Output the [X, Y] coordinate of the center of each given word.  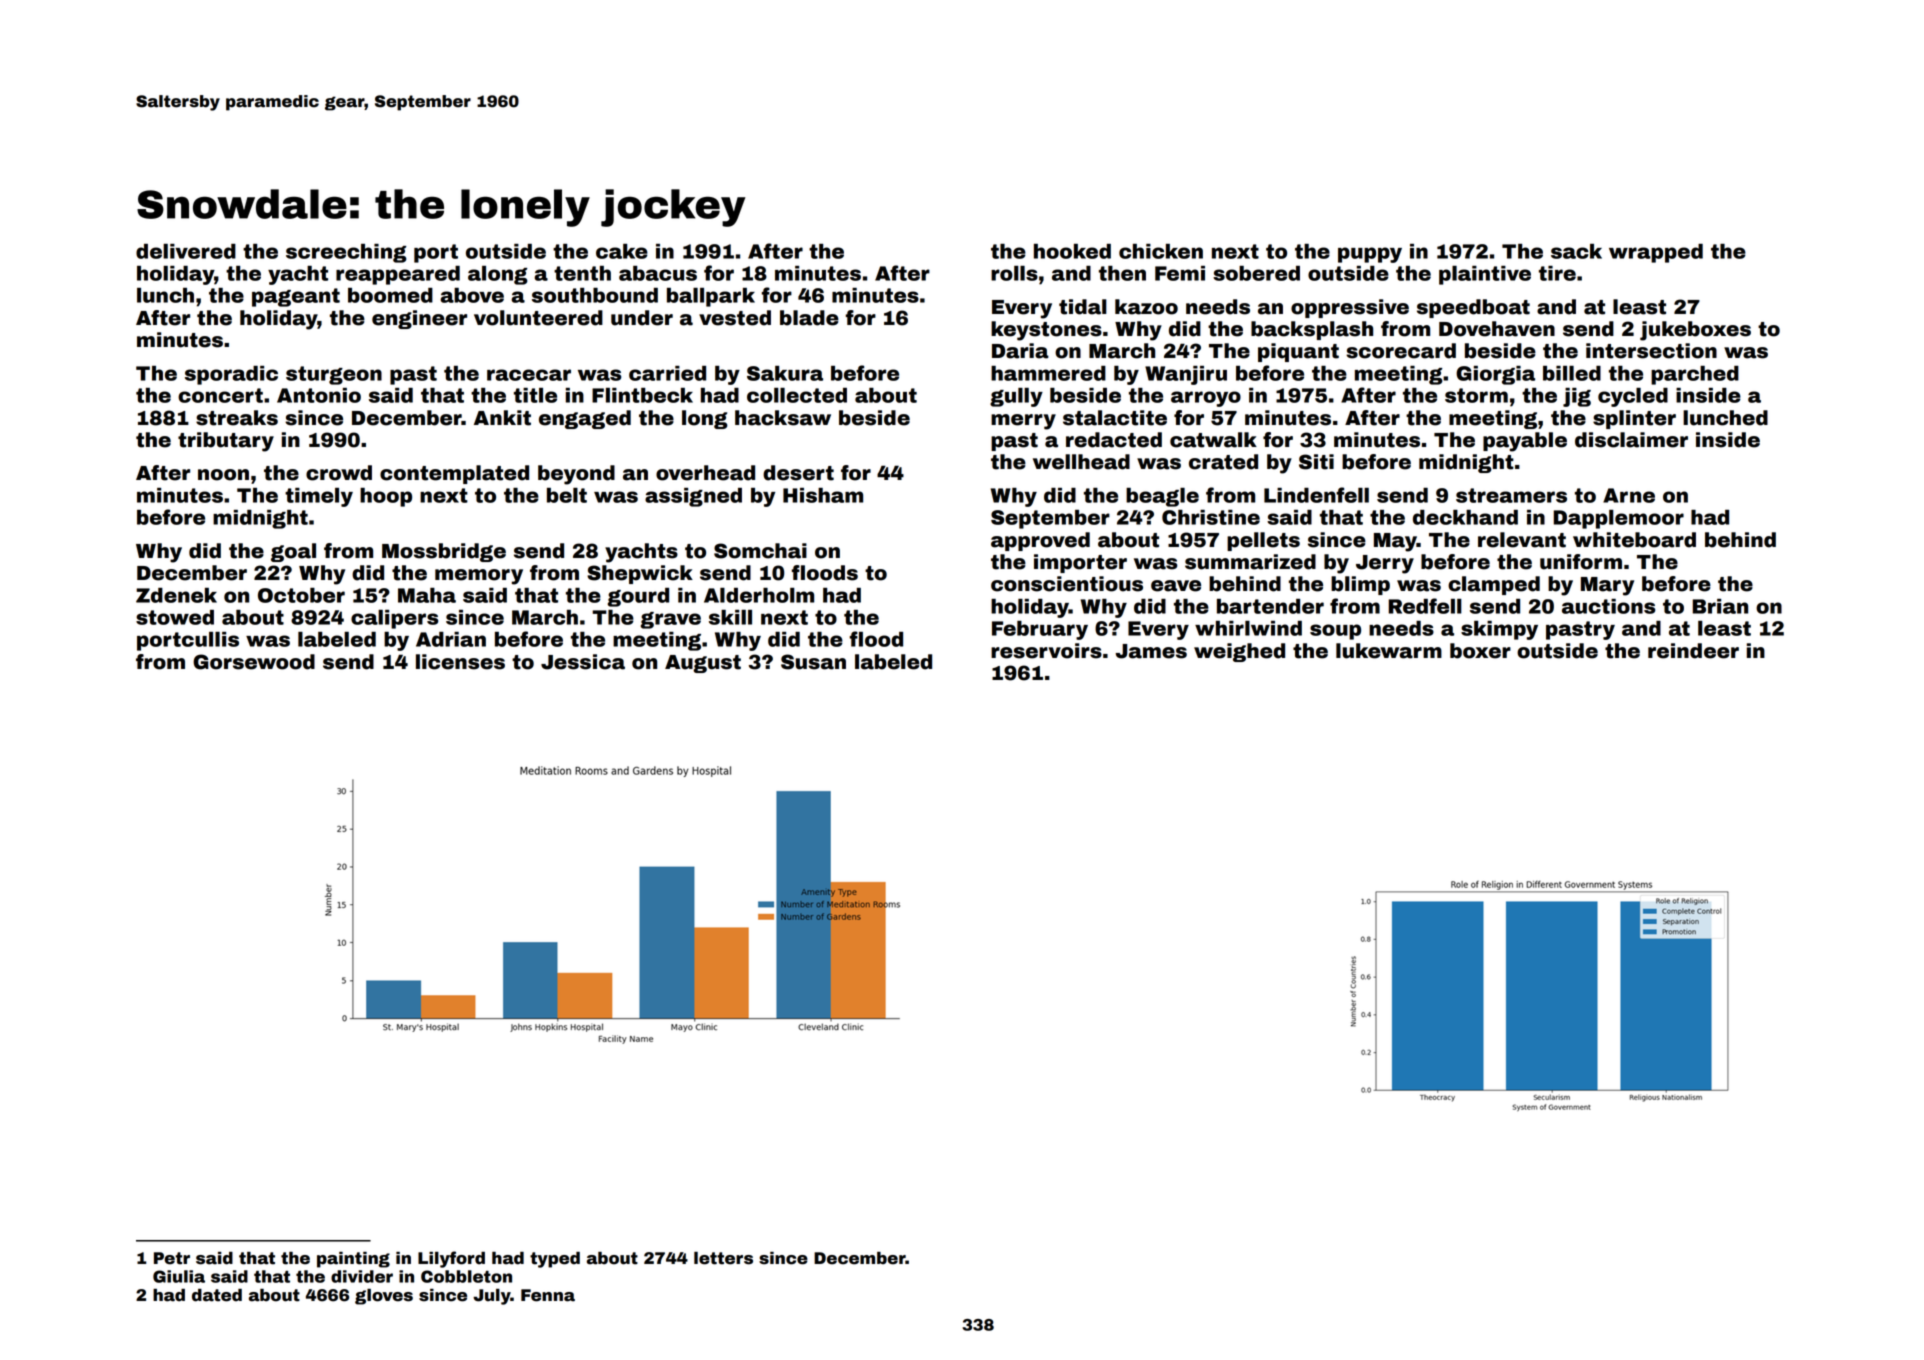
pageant [296, 297]
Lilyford [451, 1259]
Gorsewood [254, 662]
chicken [1161, 251]
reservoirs [1046, 651]
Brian [1720, 606]
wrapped [1656, 253]
